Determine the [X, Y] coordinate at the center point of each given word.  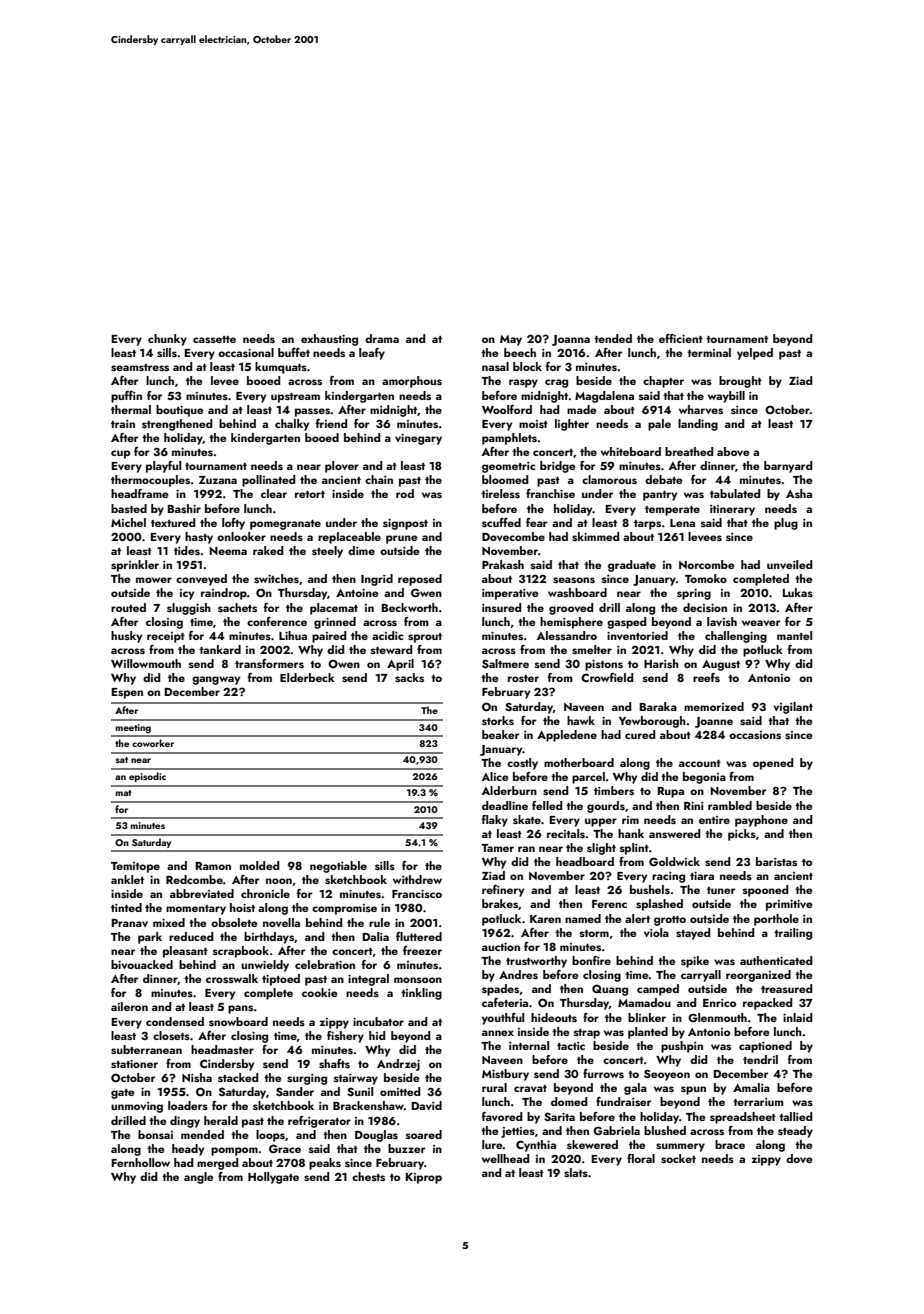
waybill [726, 397]
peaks [325, 1164]
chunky [167, 340]
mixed [169, 922]
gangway [216, 680]
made [581, 409]
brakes [500, 903]
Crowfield [607, 677]
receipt [166, 637]
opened [773, 764]
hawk [581, 720]
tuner [721, 890]
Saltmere [505, 663]
